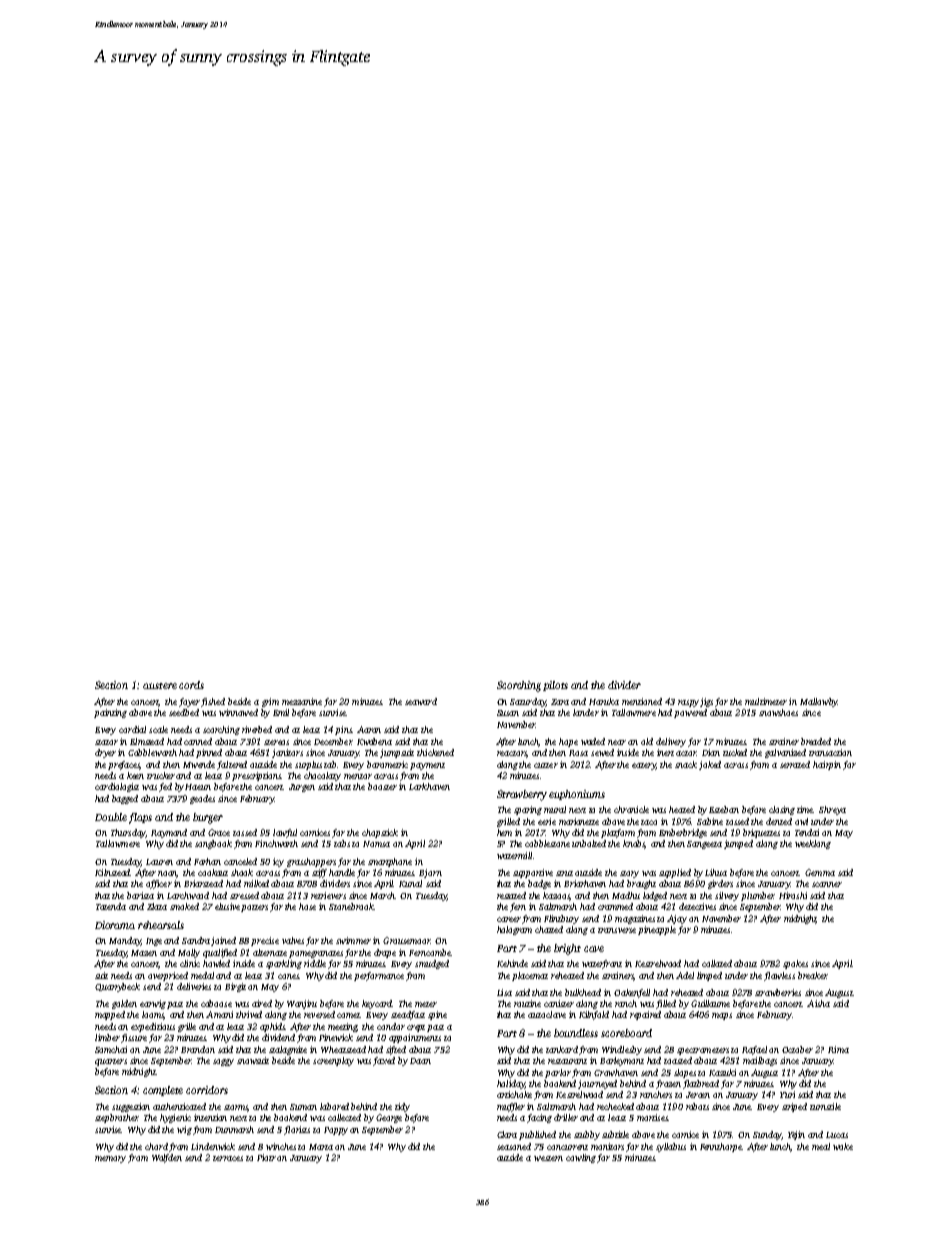 The image size is (952, 1233). What do you see at coordinates (795, 964) in the page?
I see `spokes` at bounding box center [795, 964].
